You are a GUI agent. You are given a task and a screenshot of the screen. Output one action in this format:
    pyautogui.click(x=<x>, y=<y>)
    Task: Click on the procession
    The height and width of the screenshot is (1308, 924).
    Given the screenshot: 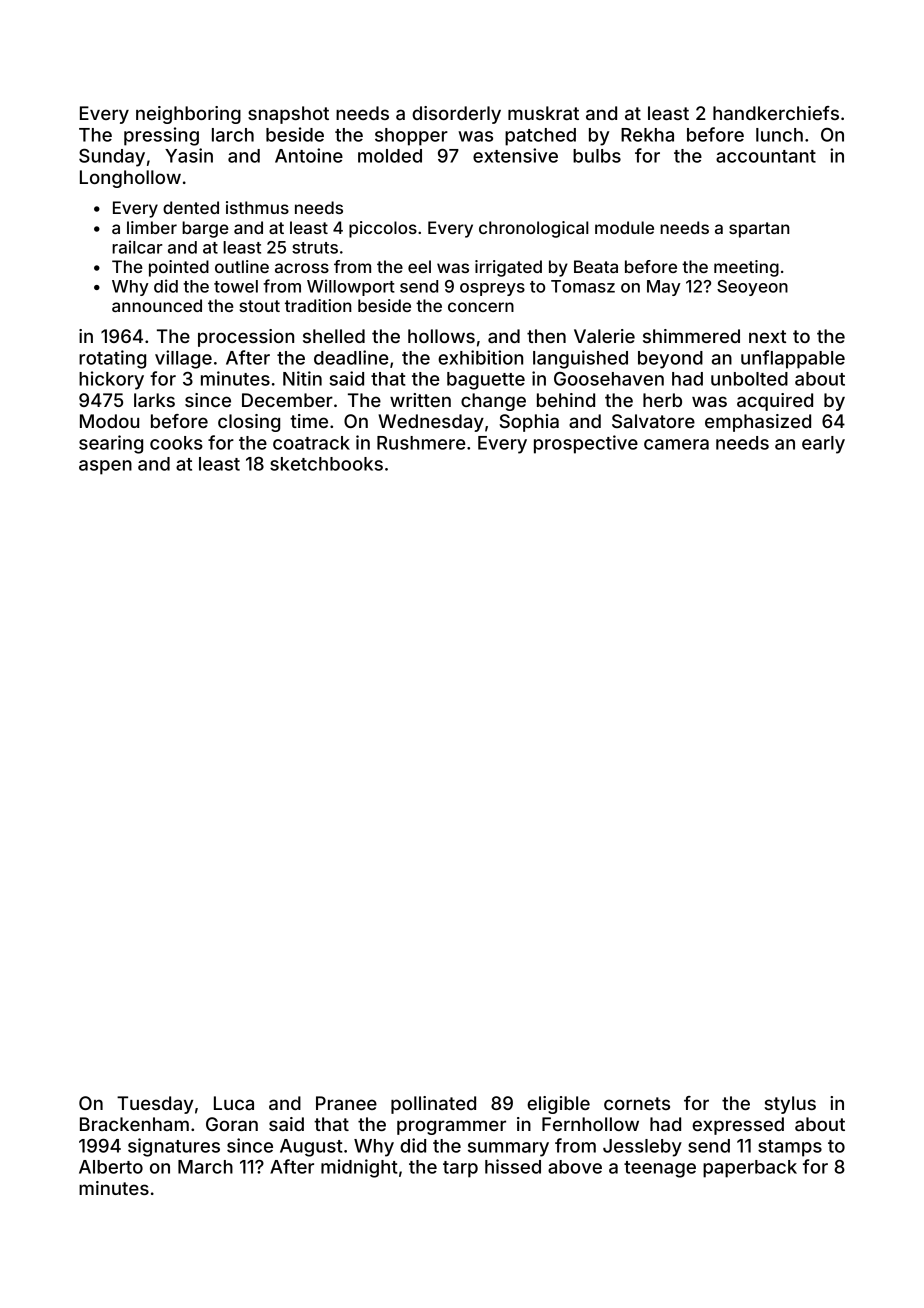 What is the action you would take?
    pyautogui.click(x=246, y=338)
